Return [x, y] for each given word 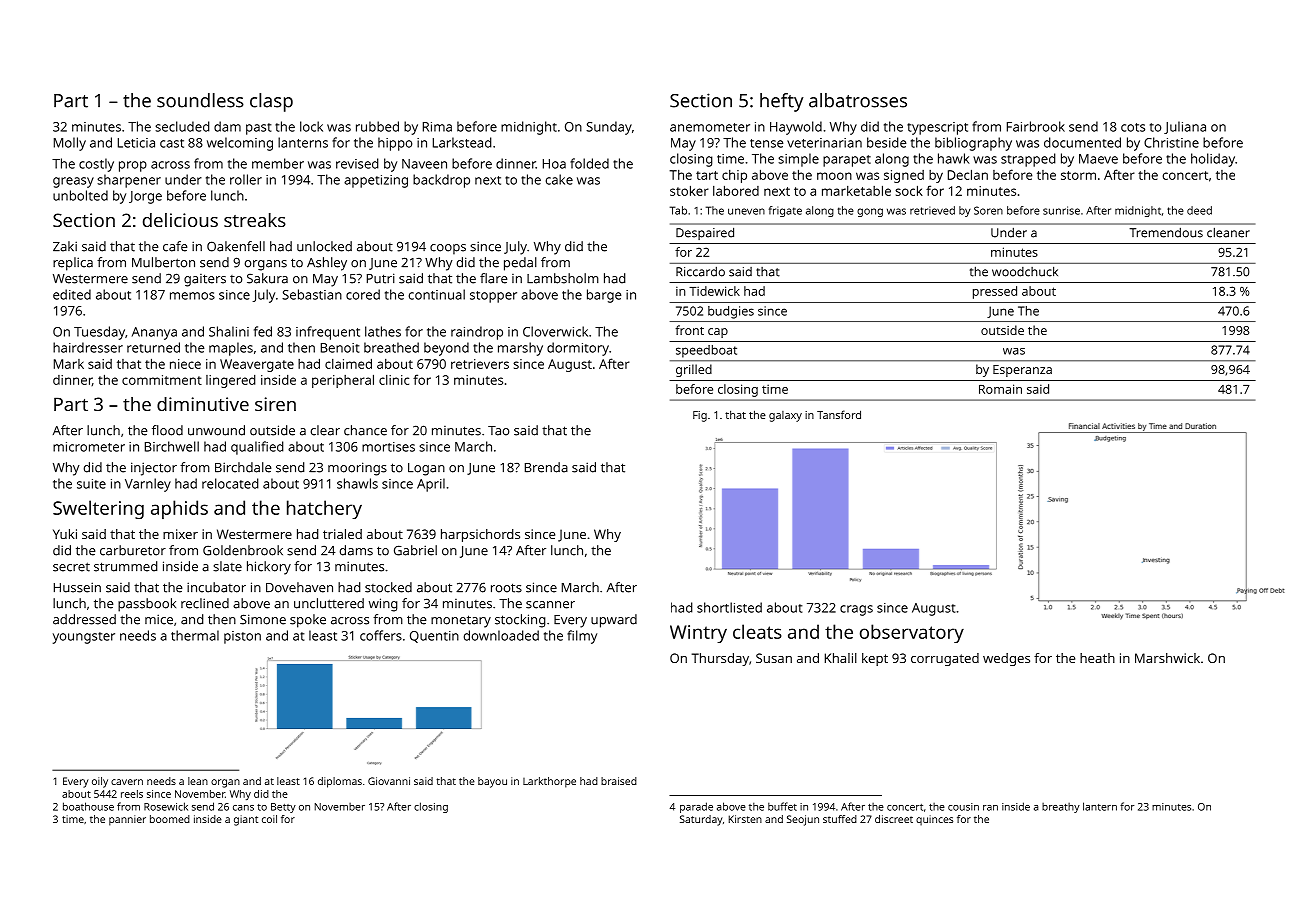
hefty [781, 102]
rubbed [377, 126]
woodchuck [1025, 271]
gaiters [205, 280]
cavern [127, 782]
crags [856, 610]
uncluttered [329, 603]
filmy [582, 637]
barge [604, 296]
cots [1133, 127]
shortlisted [729, 607]
